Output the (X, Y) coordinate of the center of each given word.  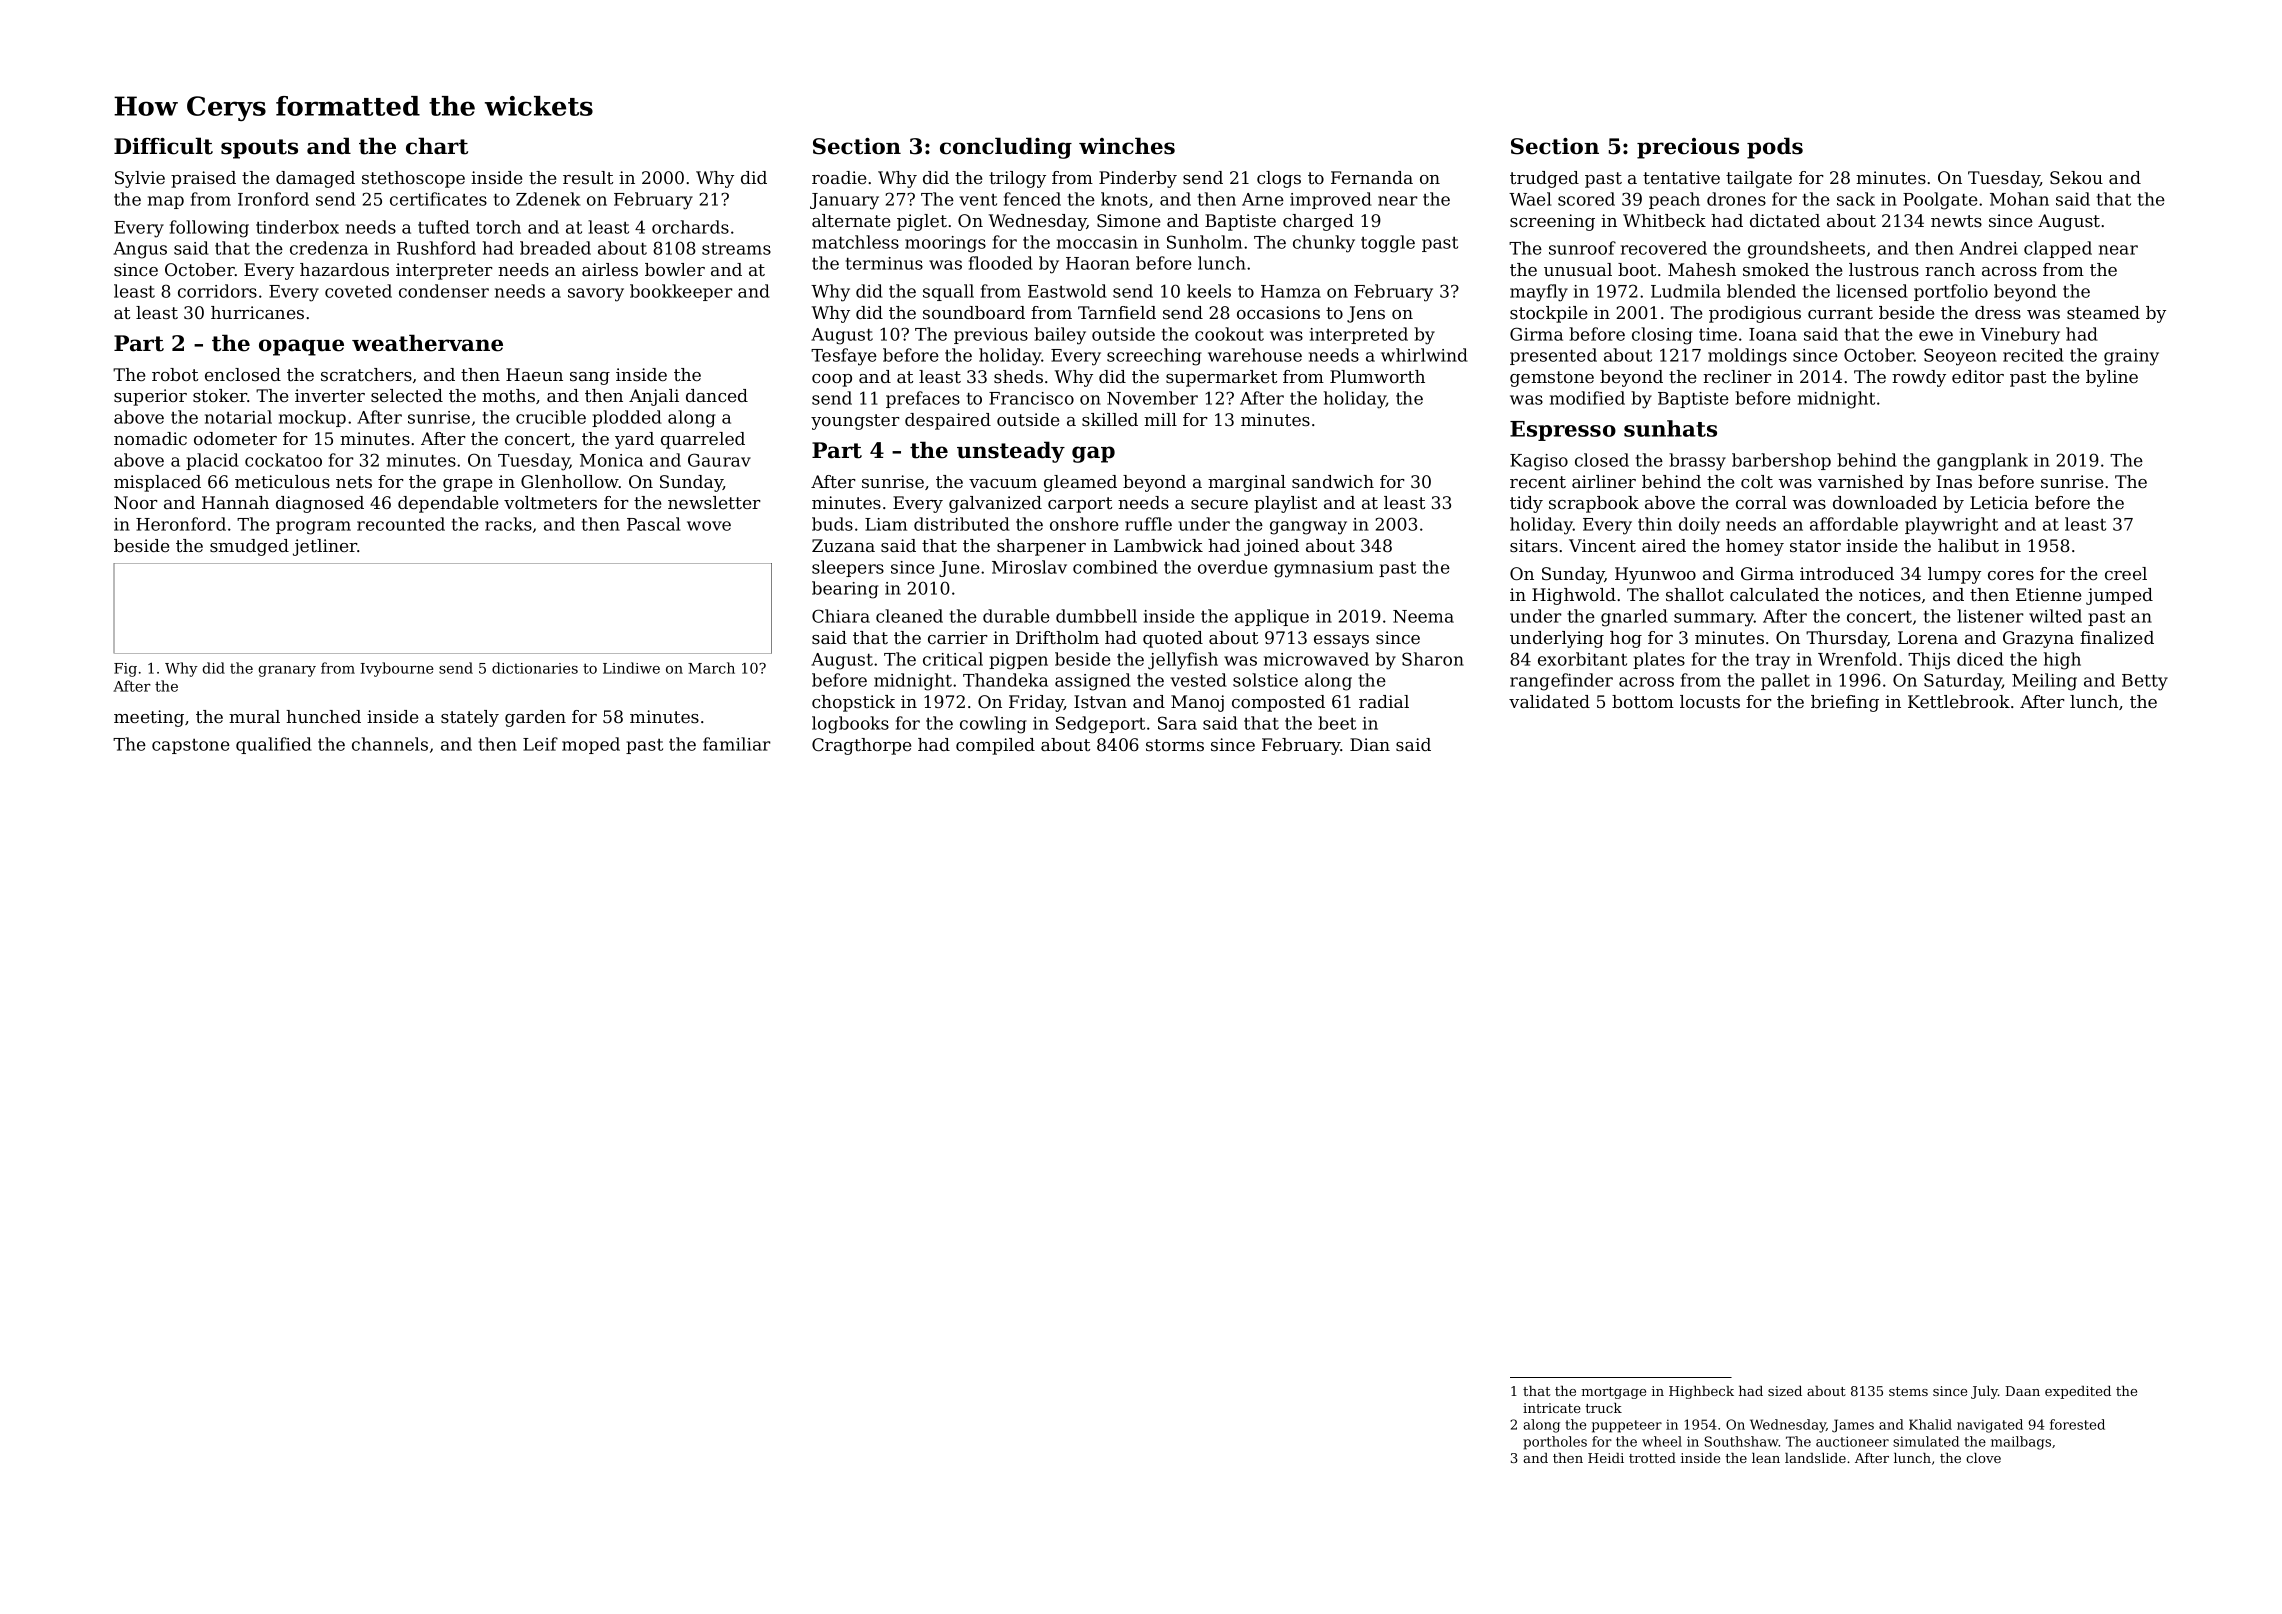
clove (1983, 1458)
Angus (140, 250)
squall (948, 292)
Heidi (1606, 1458)
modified (1587, 398)
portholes (1555, 1443)
